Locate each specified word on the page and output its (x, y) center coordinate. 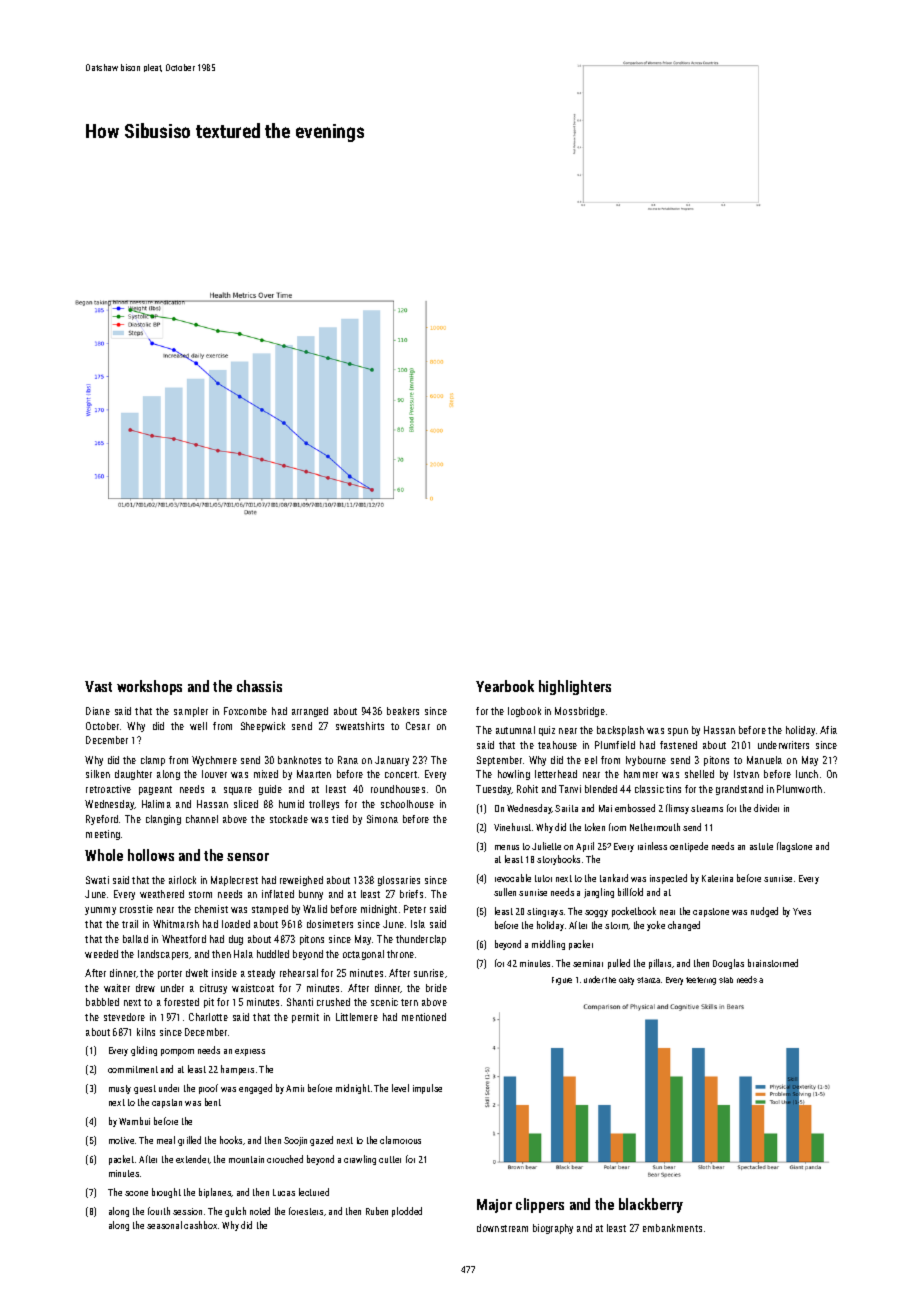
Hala (243, 954)
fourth (159, 1211)
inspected (668, 879)
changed (684, 926)
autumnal (515, 730)
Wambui (134, 1121)
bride (436, 988)
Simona (382, 819)
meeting (103, 835)
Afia (828, 730)
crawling (360, 1160)
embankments (672, 1228)
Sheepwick (263, 727)
